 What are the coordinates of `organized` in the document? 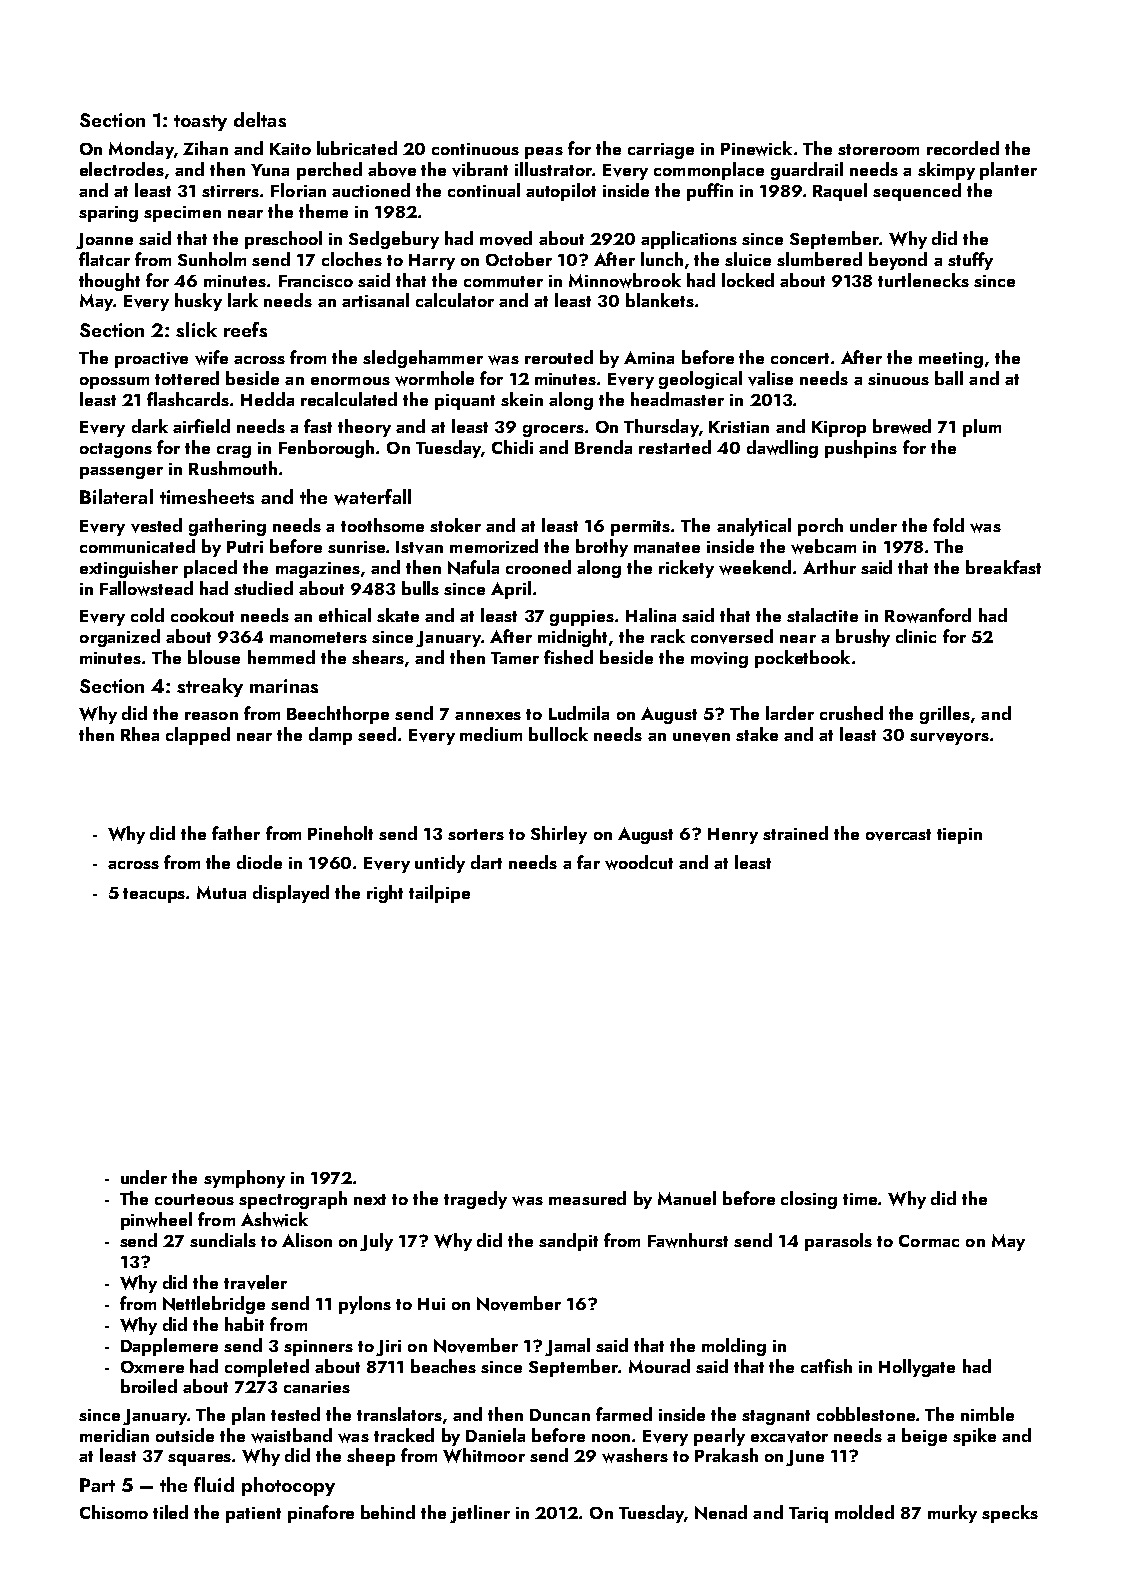 It's located at (120, 638).
